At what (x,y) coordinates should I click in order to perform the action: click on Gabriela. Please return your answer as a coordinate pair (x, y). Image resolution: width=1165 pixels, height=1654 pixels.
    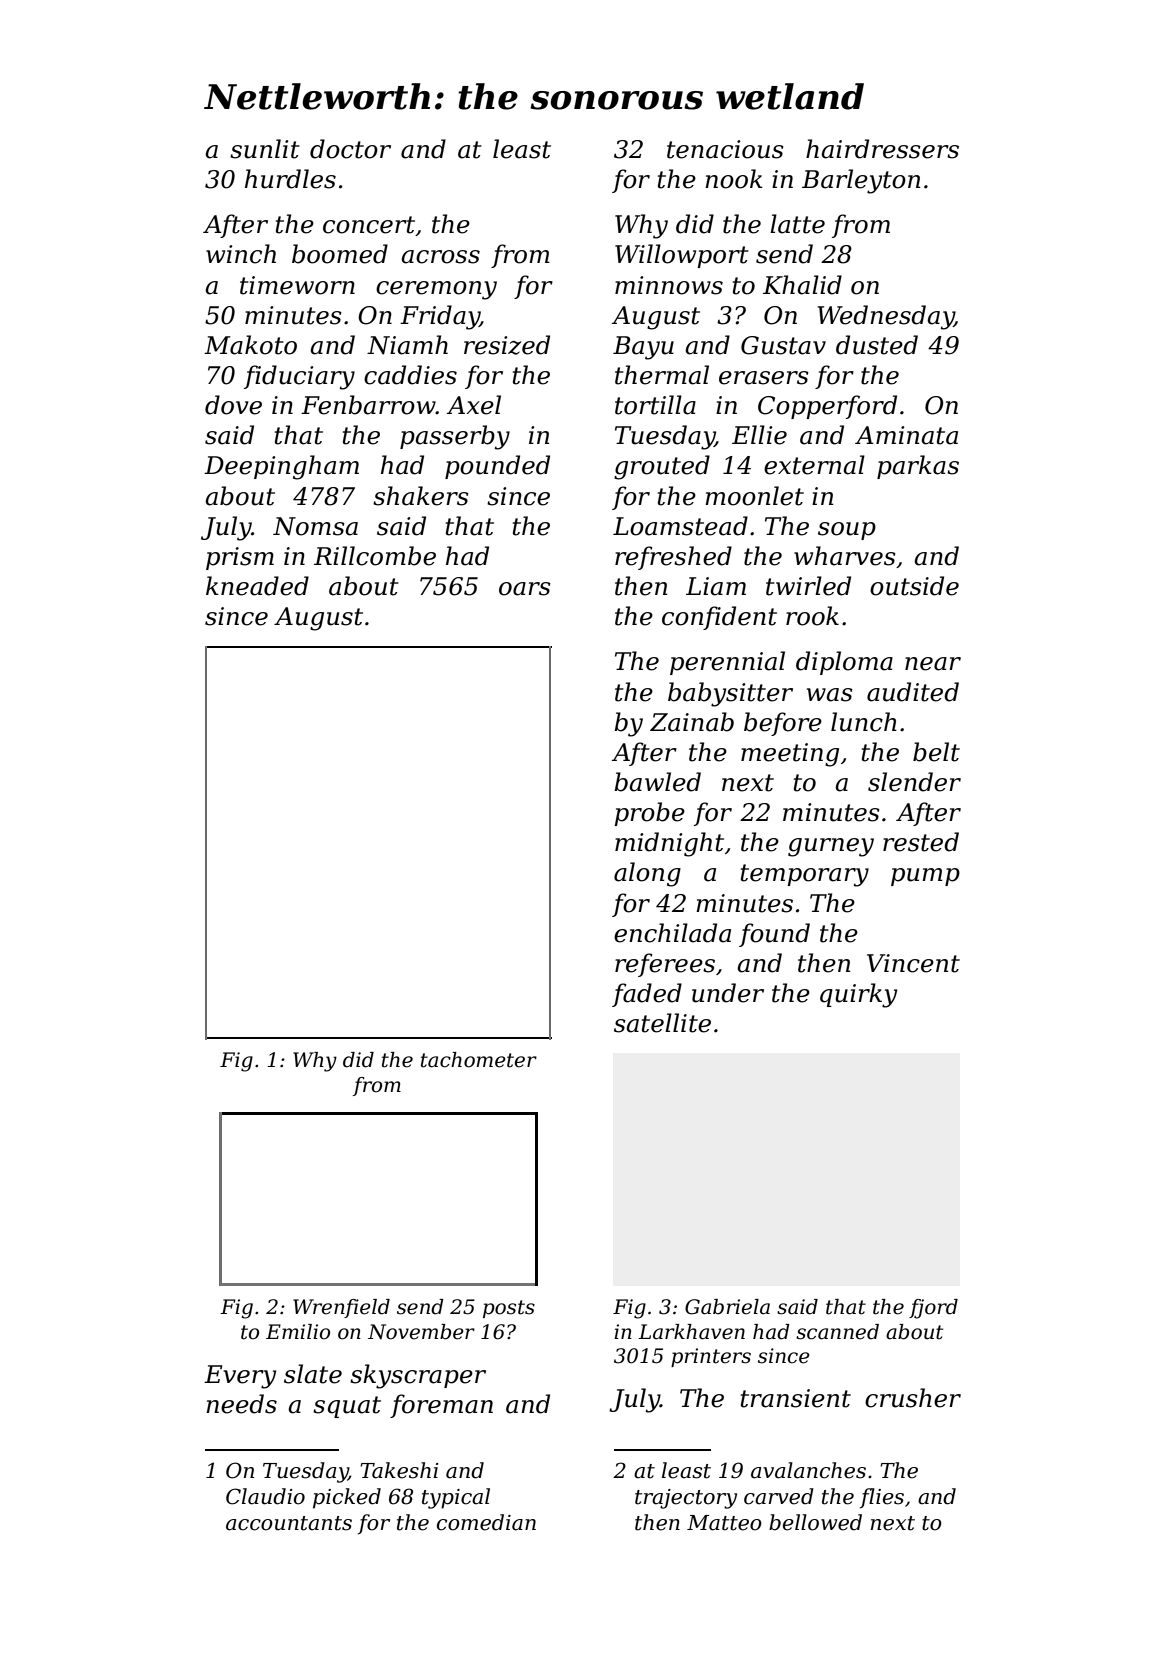
    Looking at the image, I should click on (727, 1307).
